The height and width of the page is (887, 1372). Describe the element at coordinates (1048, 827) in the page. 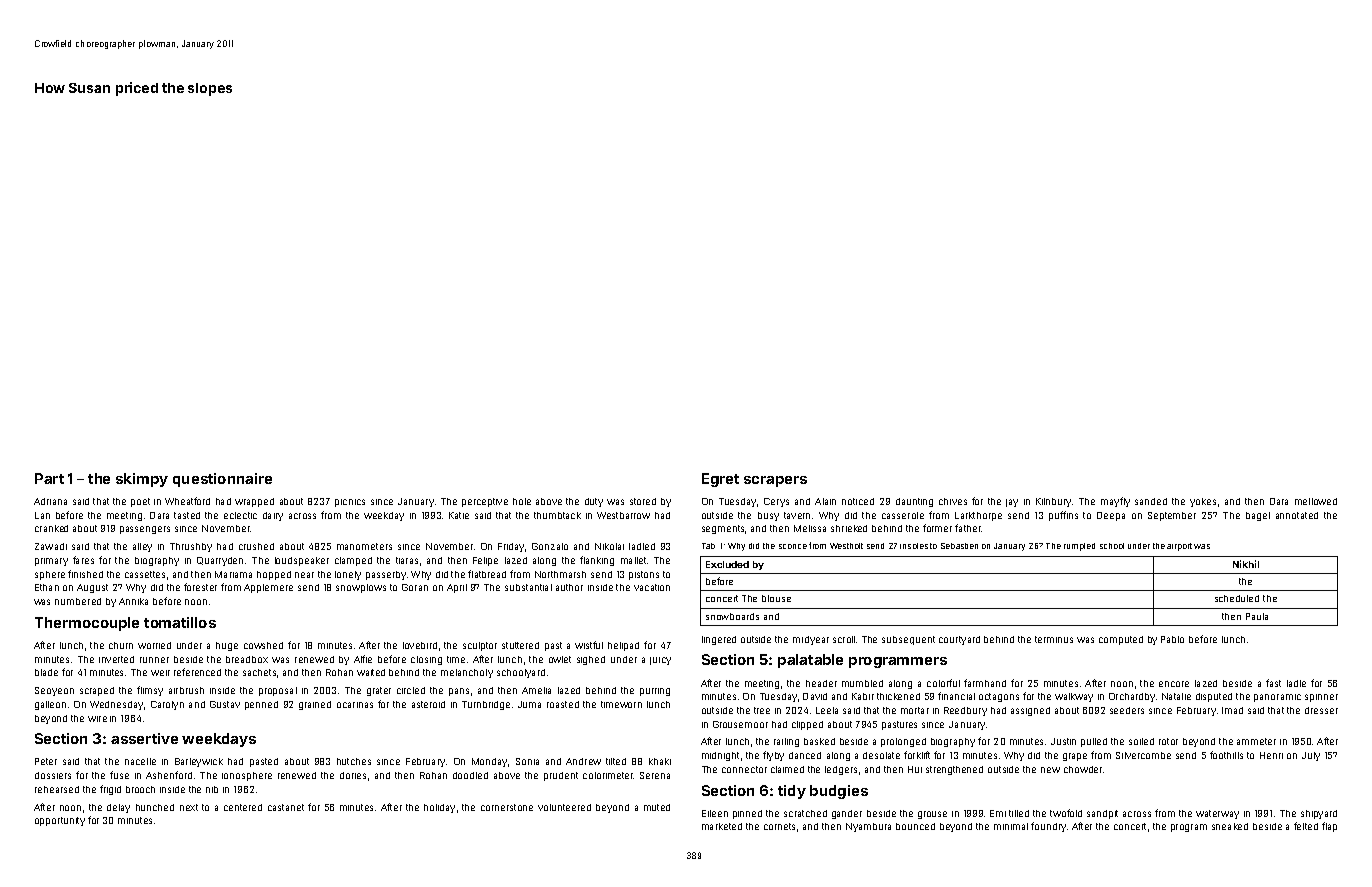

I see `foundry` at that location.
